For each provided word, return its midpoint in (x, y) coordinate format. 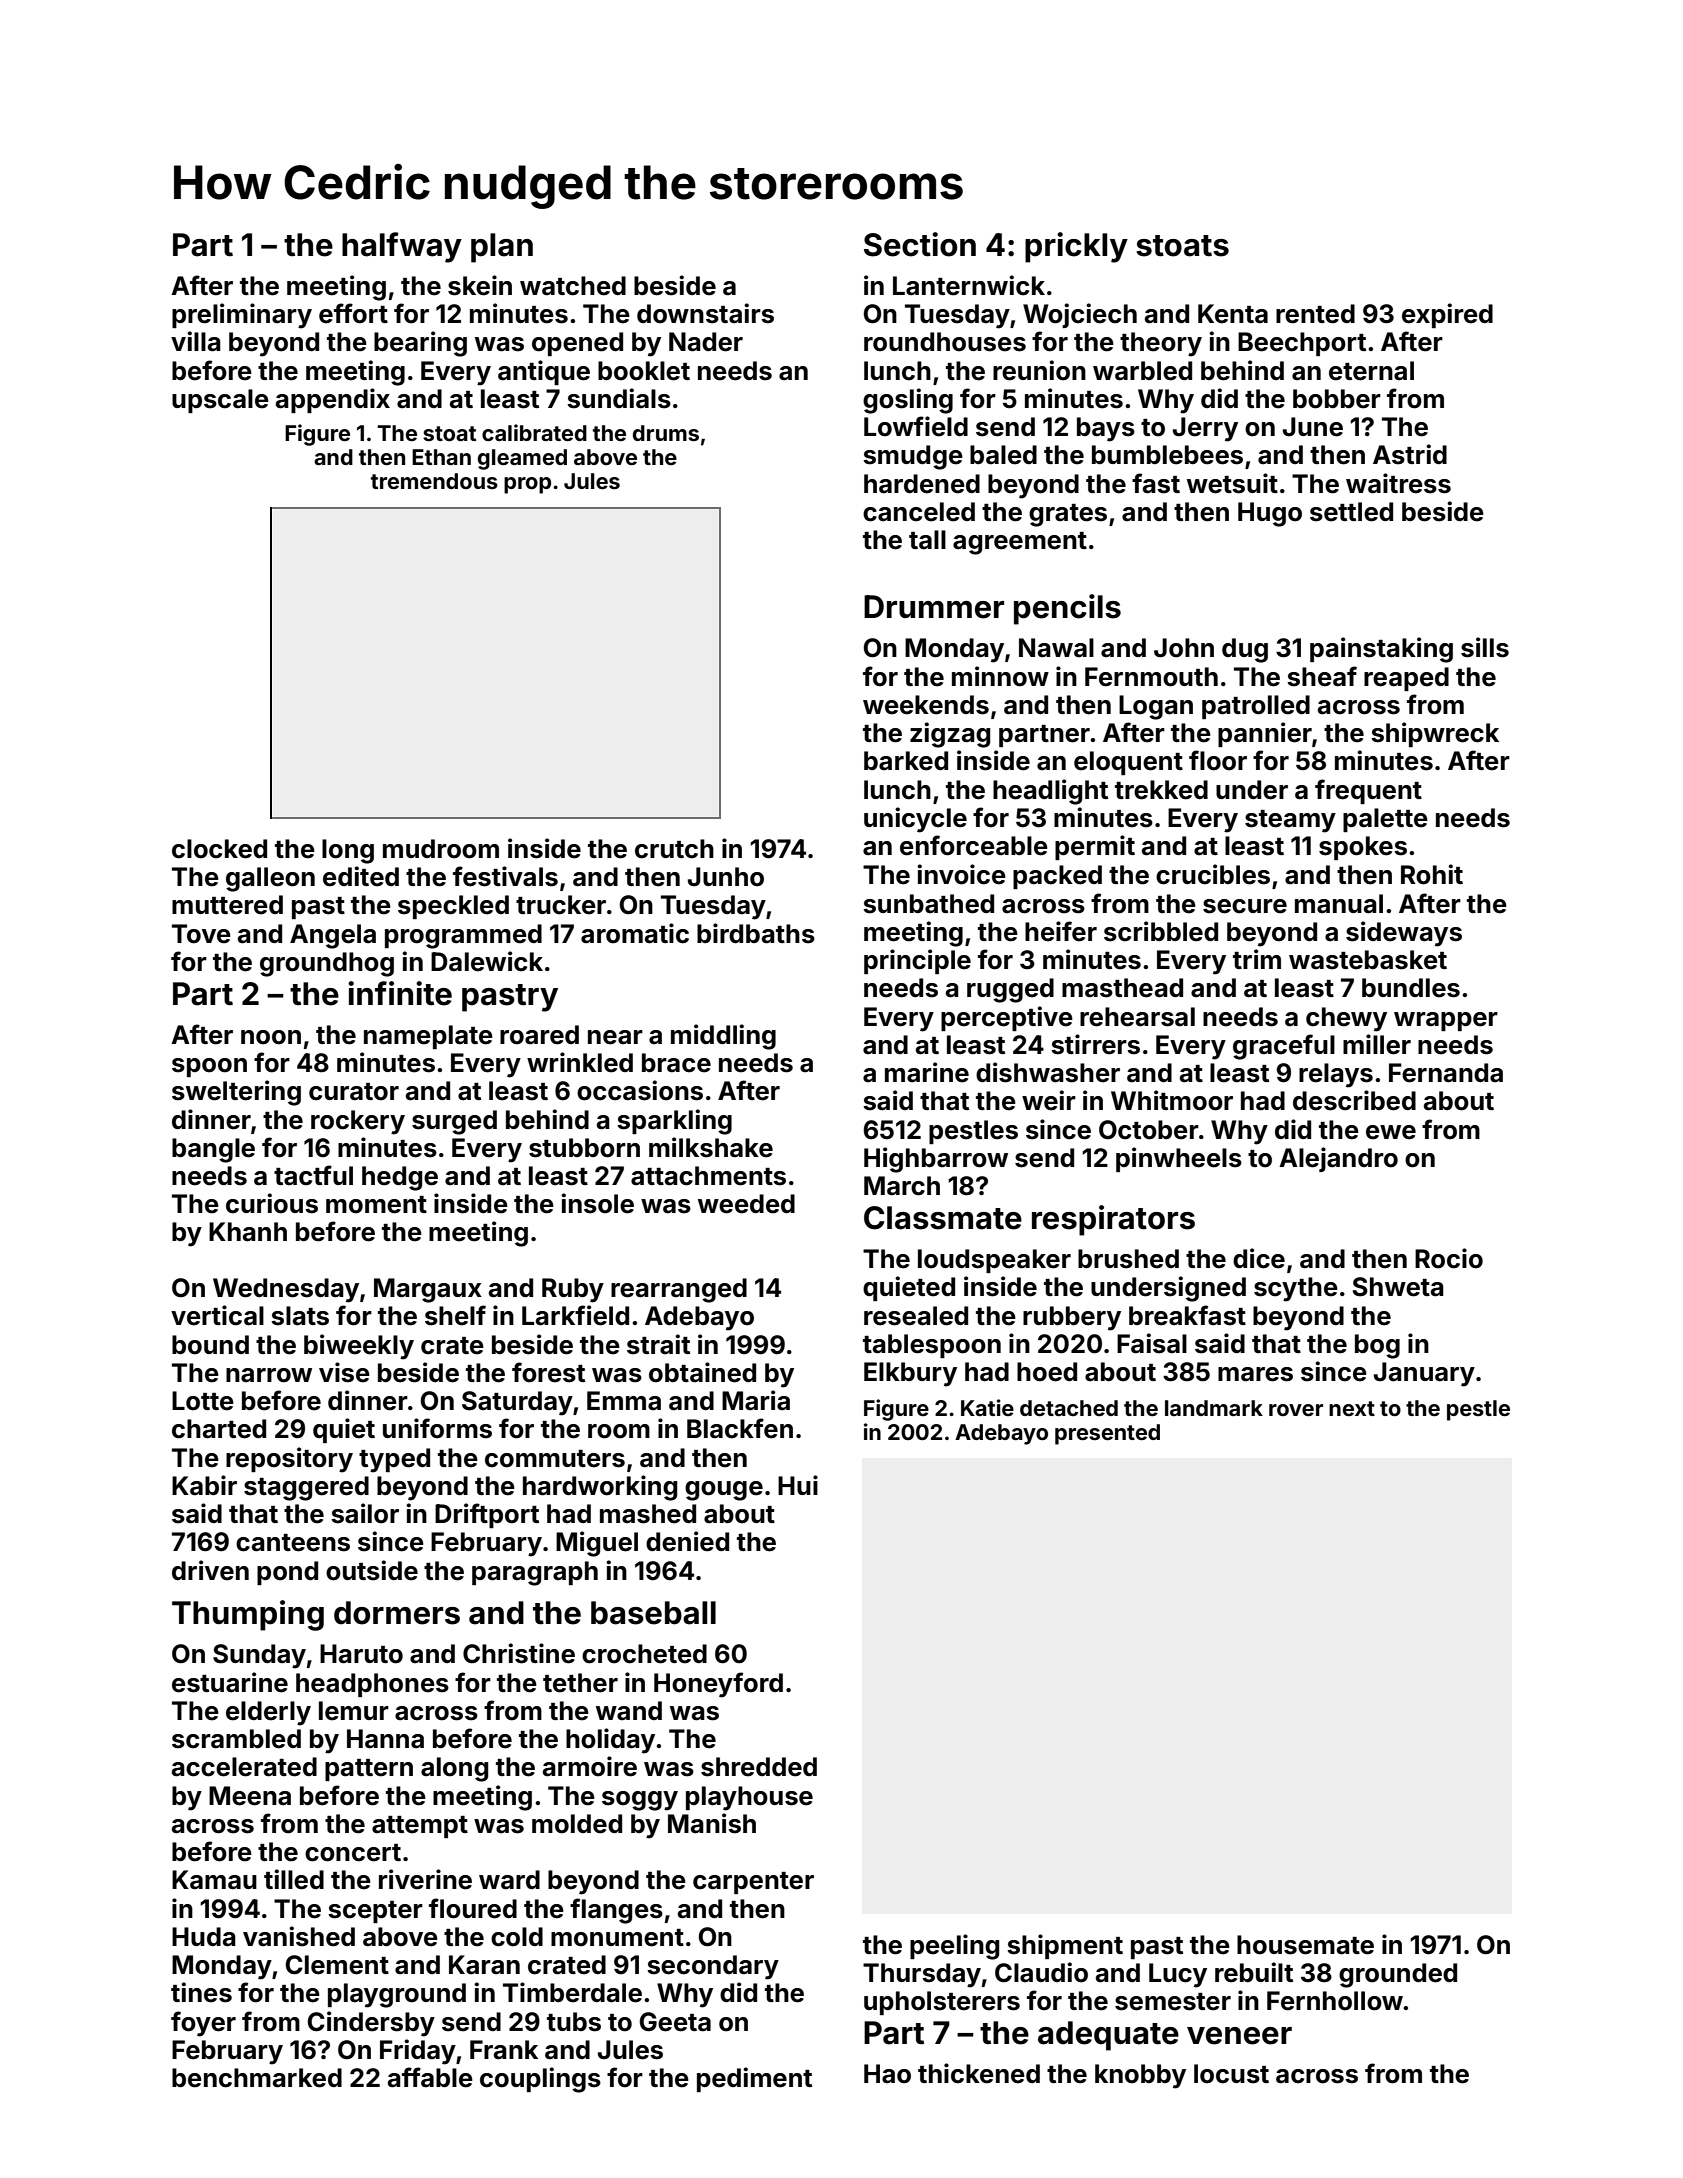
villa (196, 341)
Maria (756, 1400)
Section (920, 244)
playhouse (749, 1798)
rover (1296, 1410)
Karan (484, 1965)
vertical (217, 1315)
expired (1447, 315)
